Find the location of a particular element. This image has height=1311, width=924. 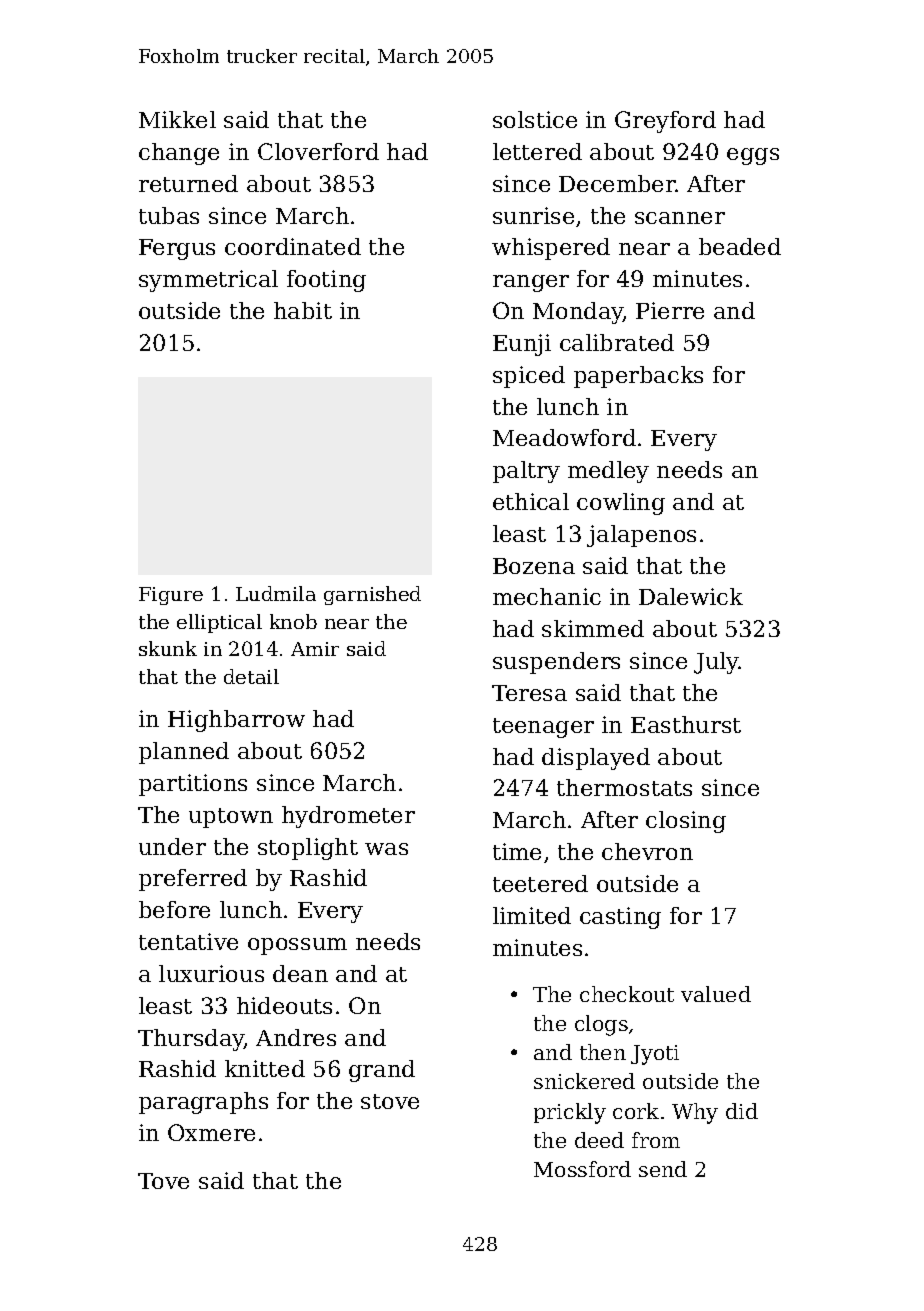

hydrometer is located at coordinates (348, 817).
